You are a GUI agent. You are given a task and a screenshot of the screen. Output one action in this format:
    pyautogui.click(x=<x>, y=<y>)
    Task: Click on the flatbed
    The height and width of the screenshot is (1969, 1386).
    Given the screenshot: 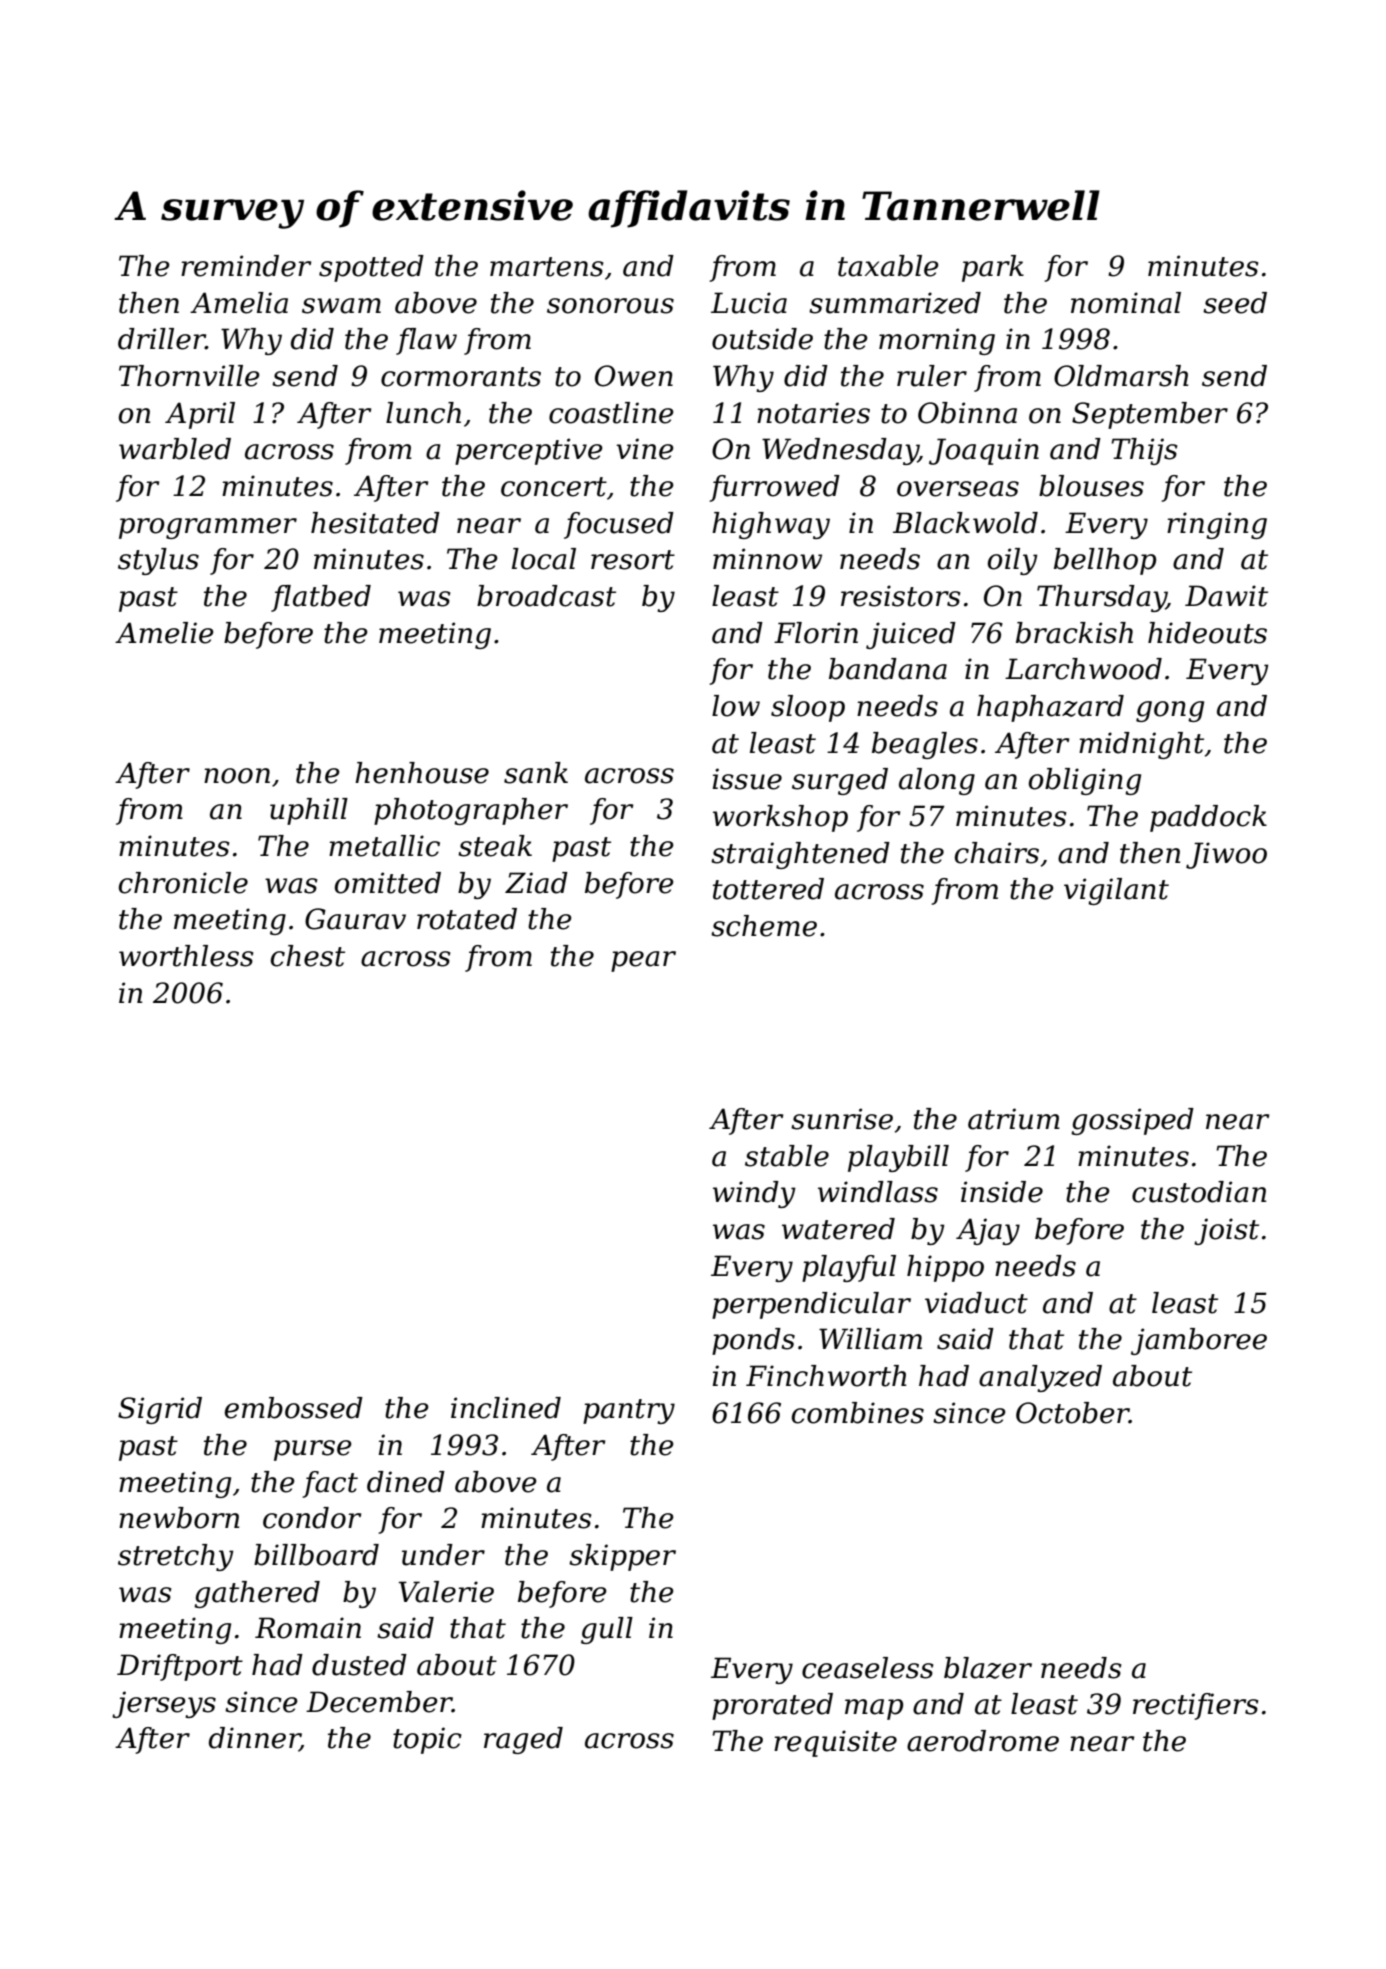 What is the action you would take?
    pyautogui.click(x=321, y=598)
